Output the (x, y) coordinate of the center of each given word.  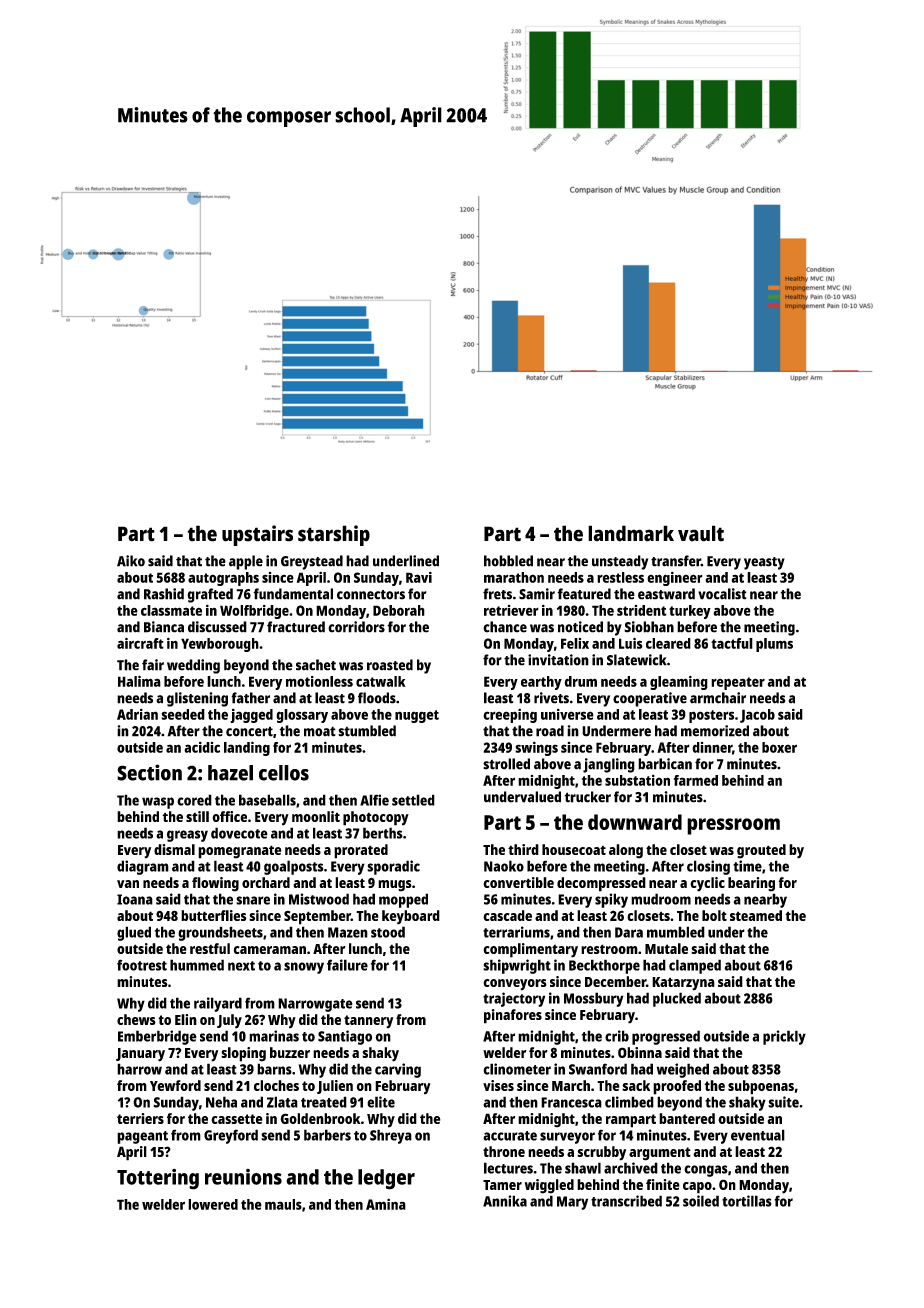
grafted (210, 595)
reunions (243, 1177)
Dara (629, 932)
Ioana (135, 899)
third (523, 849)
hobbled (508, 561)
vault (701, 533)
